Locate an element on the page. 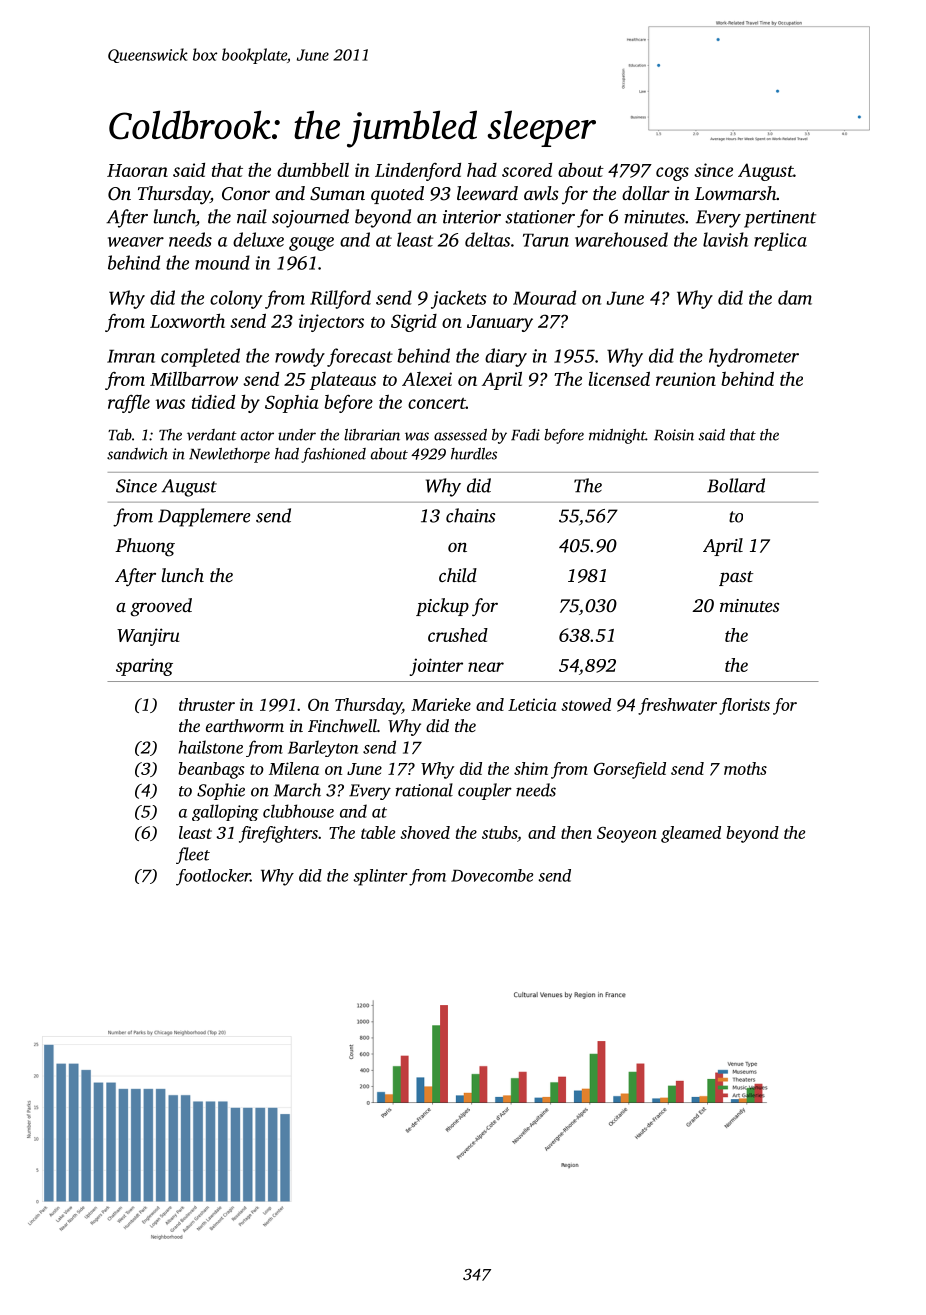 This image has height=1315, width=926. under is located at coordinates (297, 435).
